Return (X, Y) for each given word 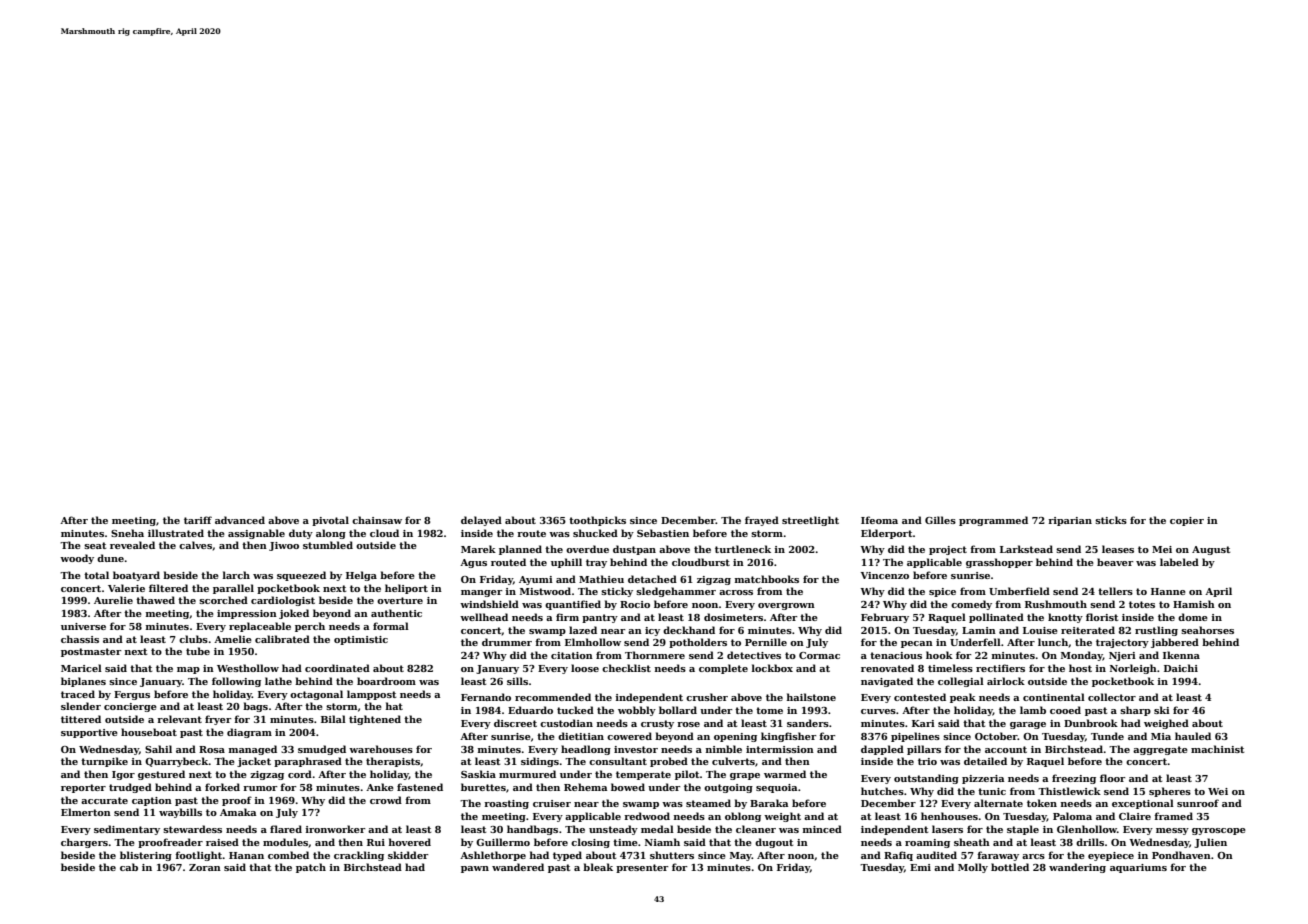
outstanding (926, 779)
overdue (587, 549)
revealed (132, 545)
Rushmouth (1056, 604)
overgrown (786, 606)
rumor (260, 788)
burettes (483, 787)
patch (311, 868)
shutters (672, 855)
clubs (193, 639)
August (1211, 550)
